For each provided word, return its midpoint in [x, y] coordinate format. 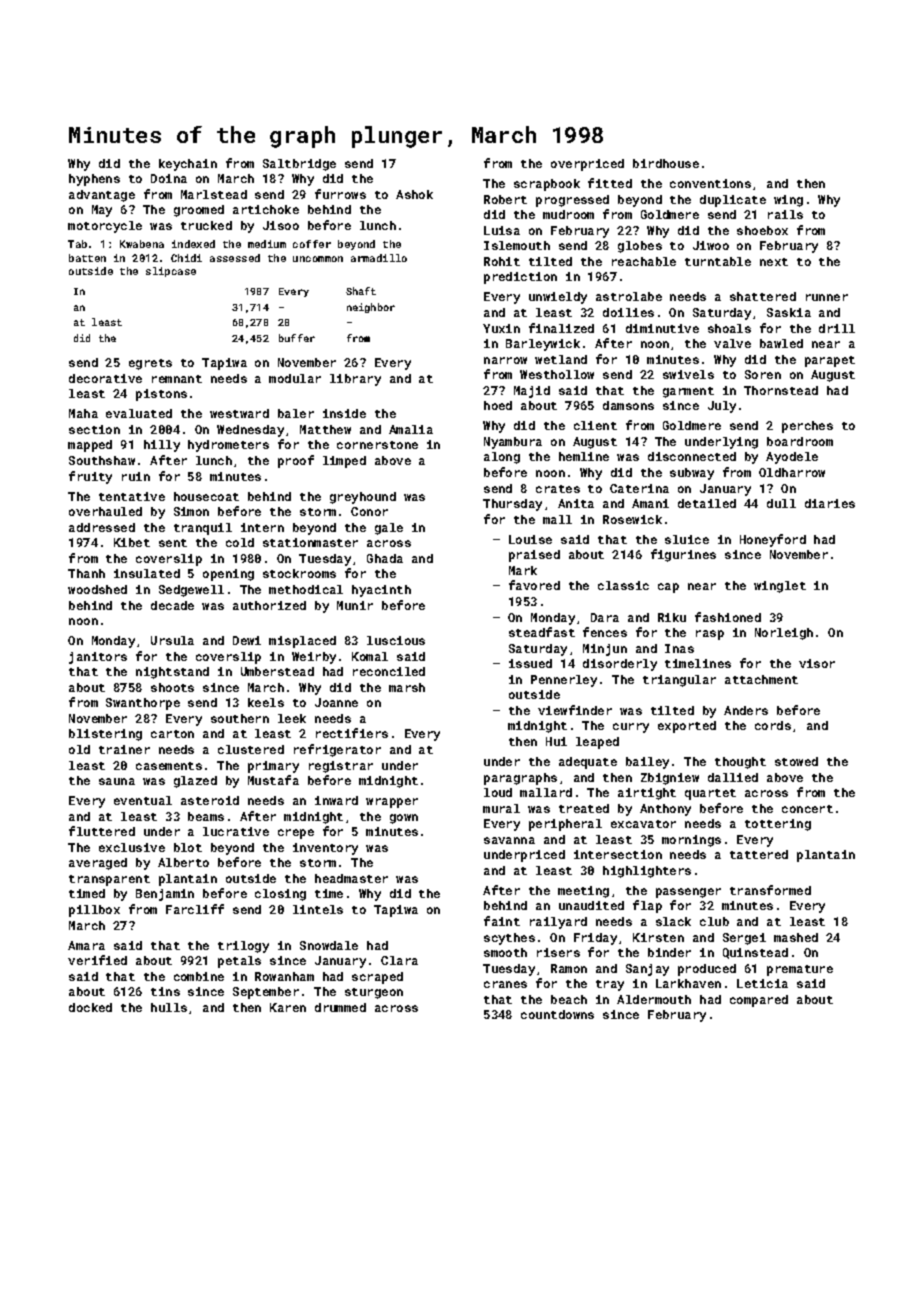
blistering [105, 735]
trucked [206, 225]
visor [817, 663]
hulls [169, 1007]
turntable [718, 261]
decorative [105, 378]
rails [785, 214]
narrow [505, 360]
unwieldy [558, 298]
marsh [407, 687]
